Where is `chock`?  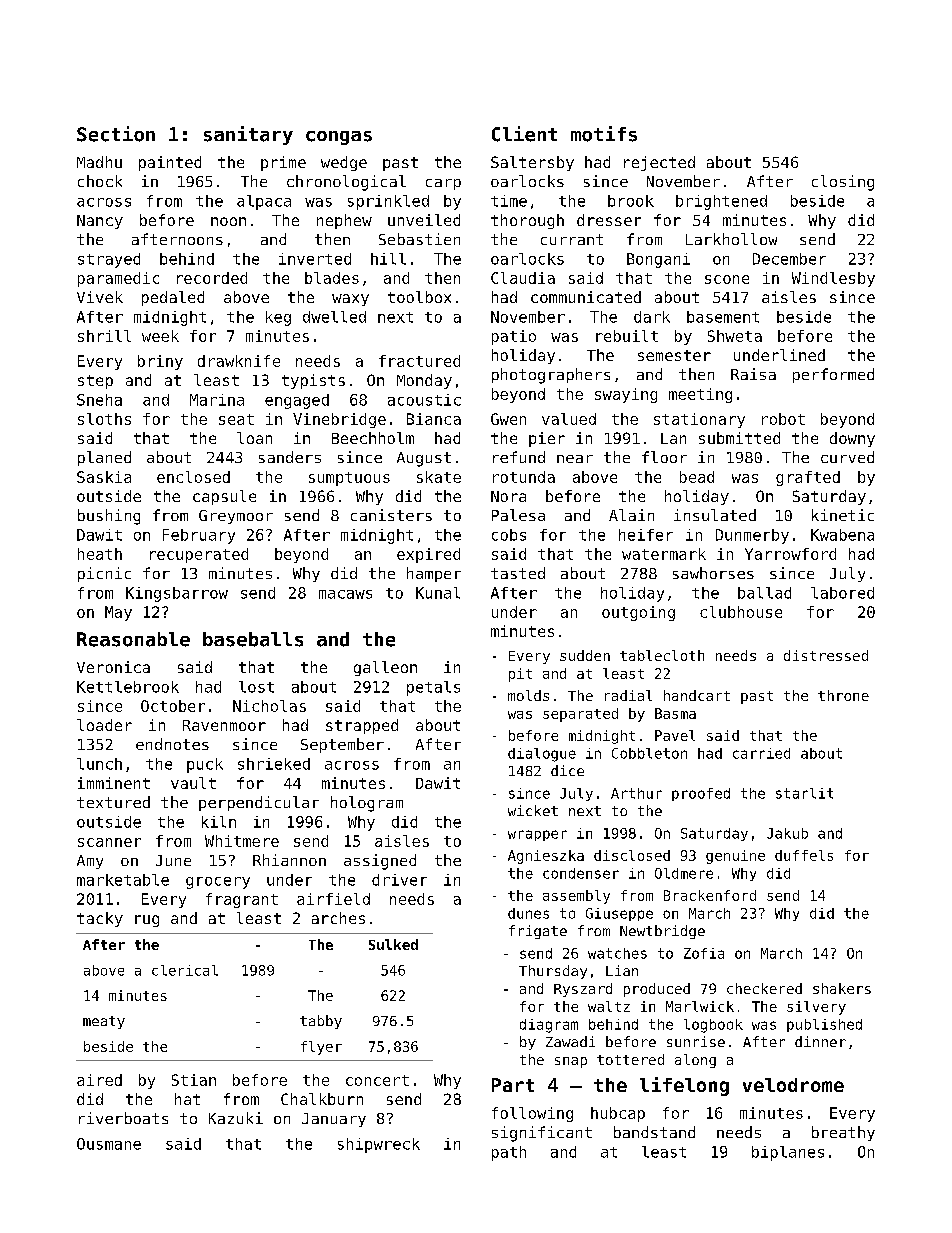
chock is located at coordinates (100, 181).
